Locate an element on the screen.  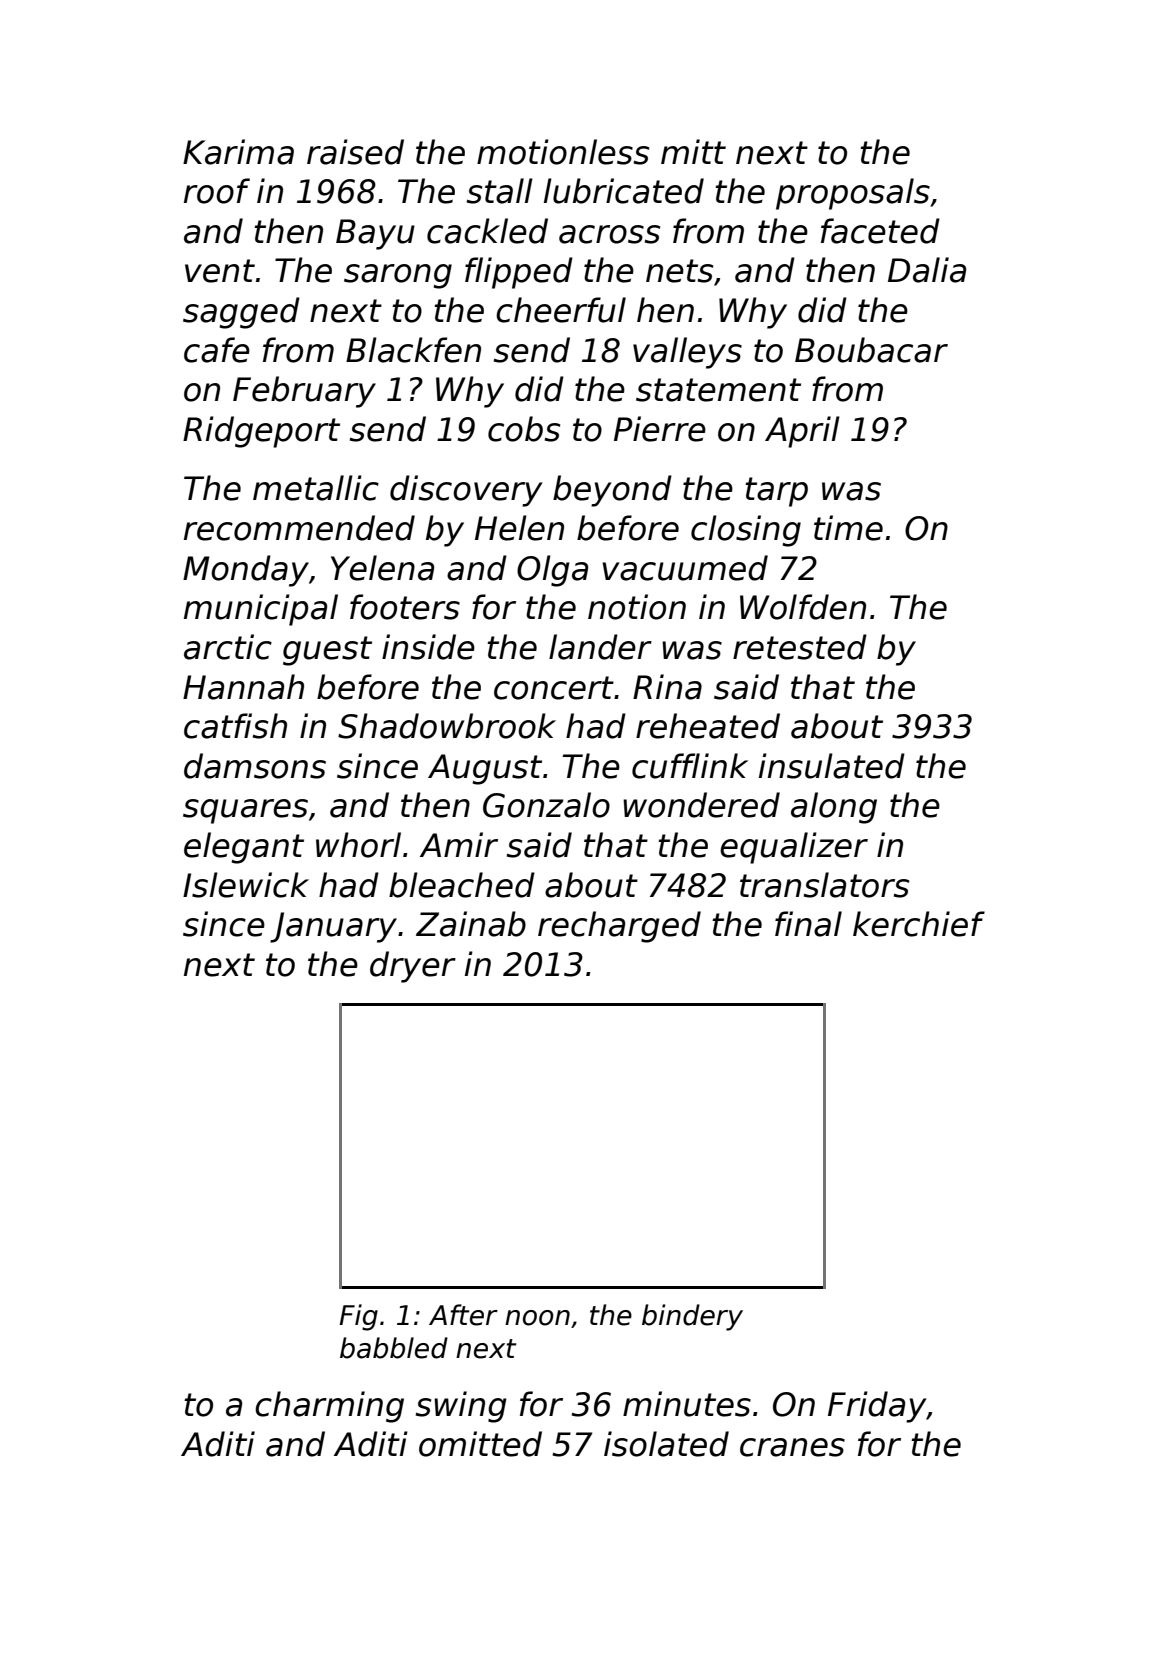
noon is located at coordinates (537, 1318).
